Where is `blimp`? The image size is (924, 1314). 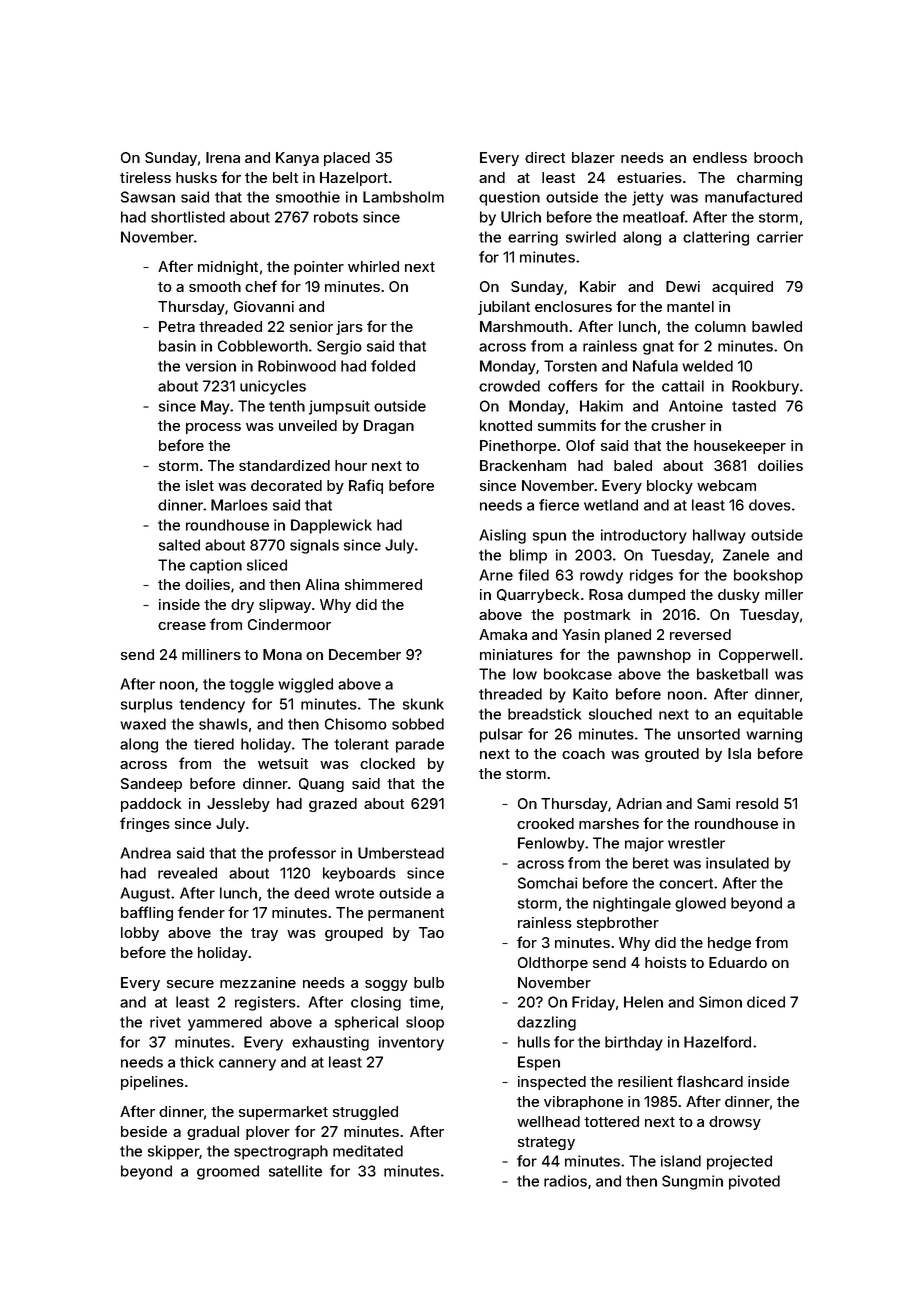
blimp is located at coordinates (528, 556).
